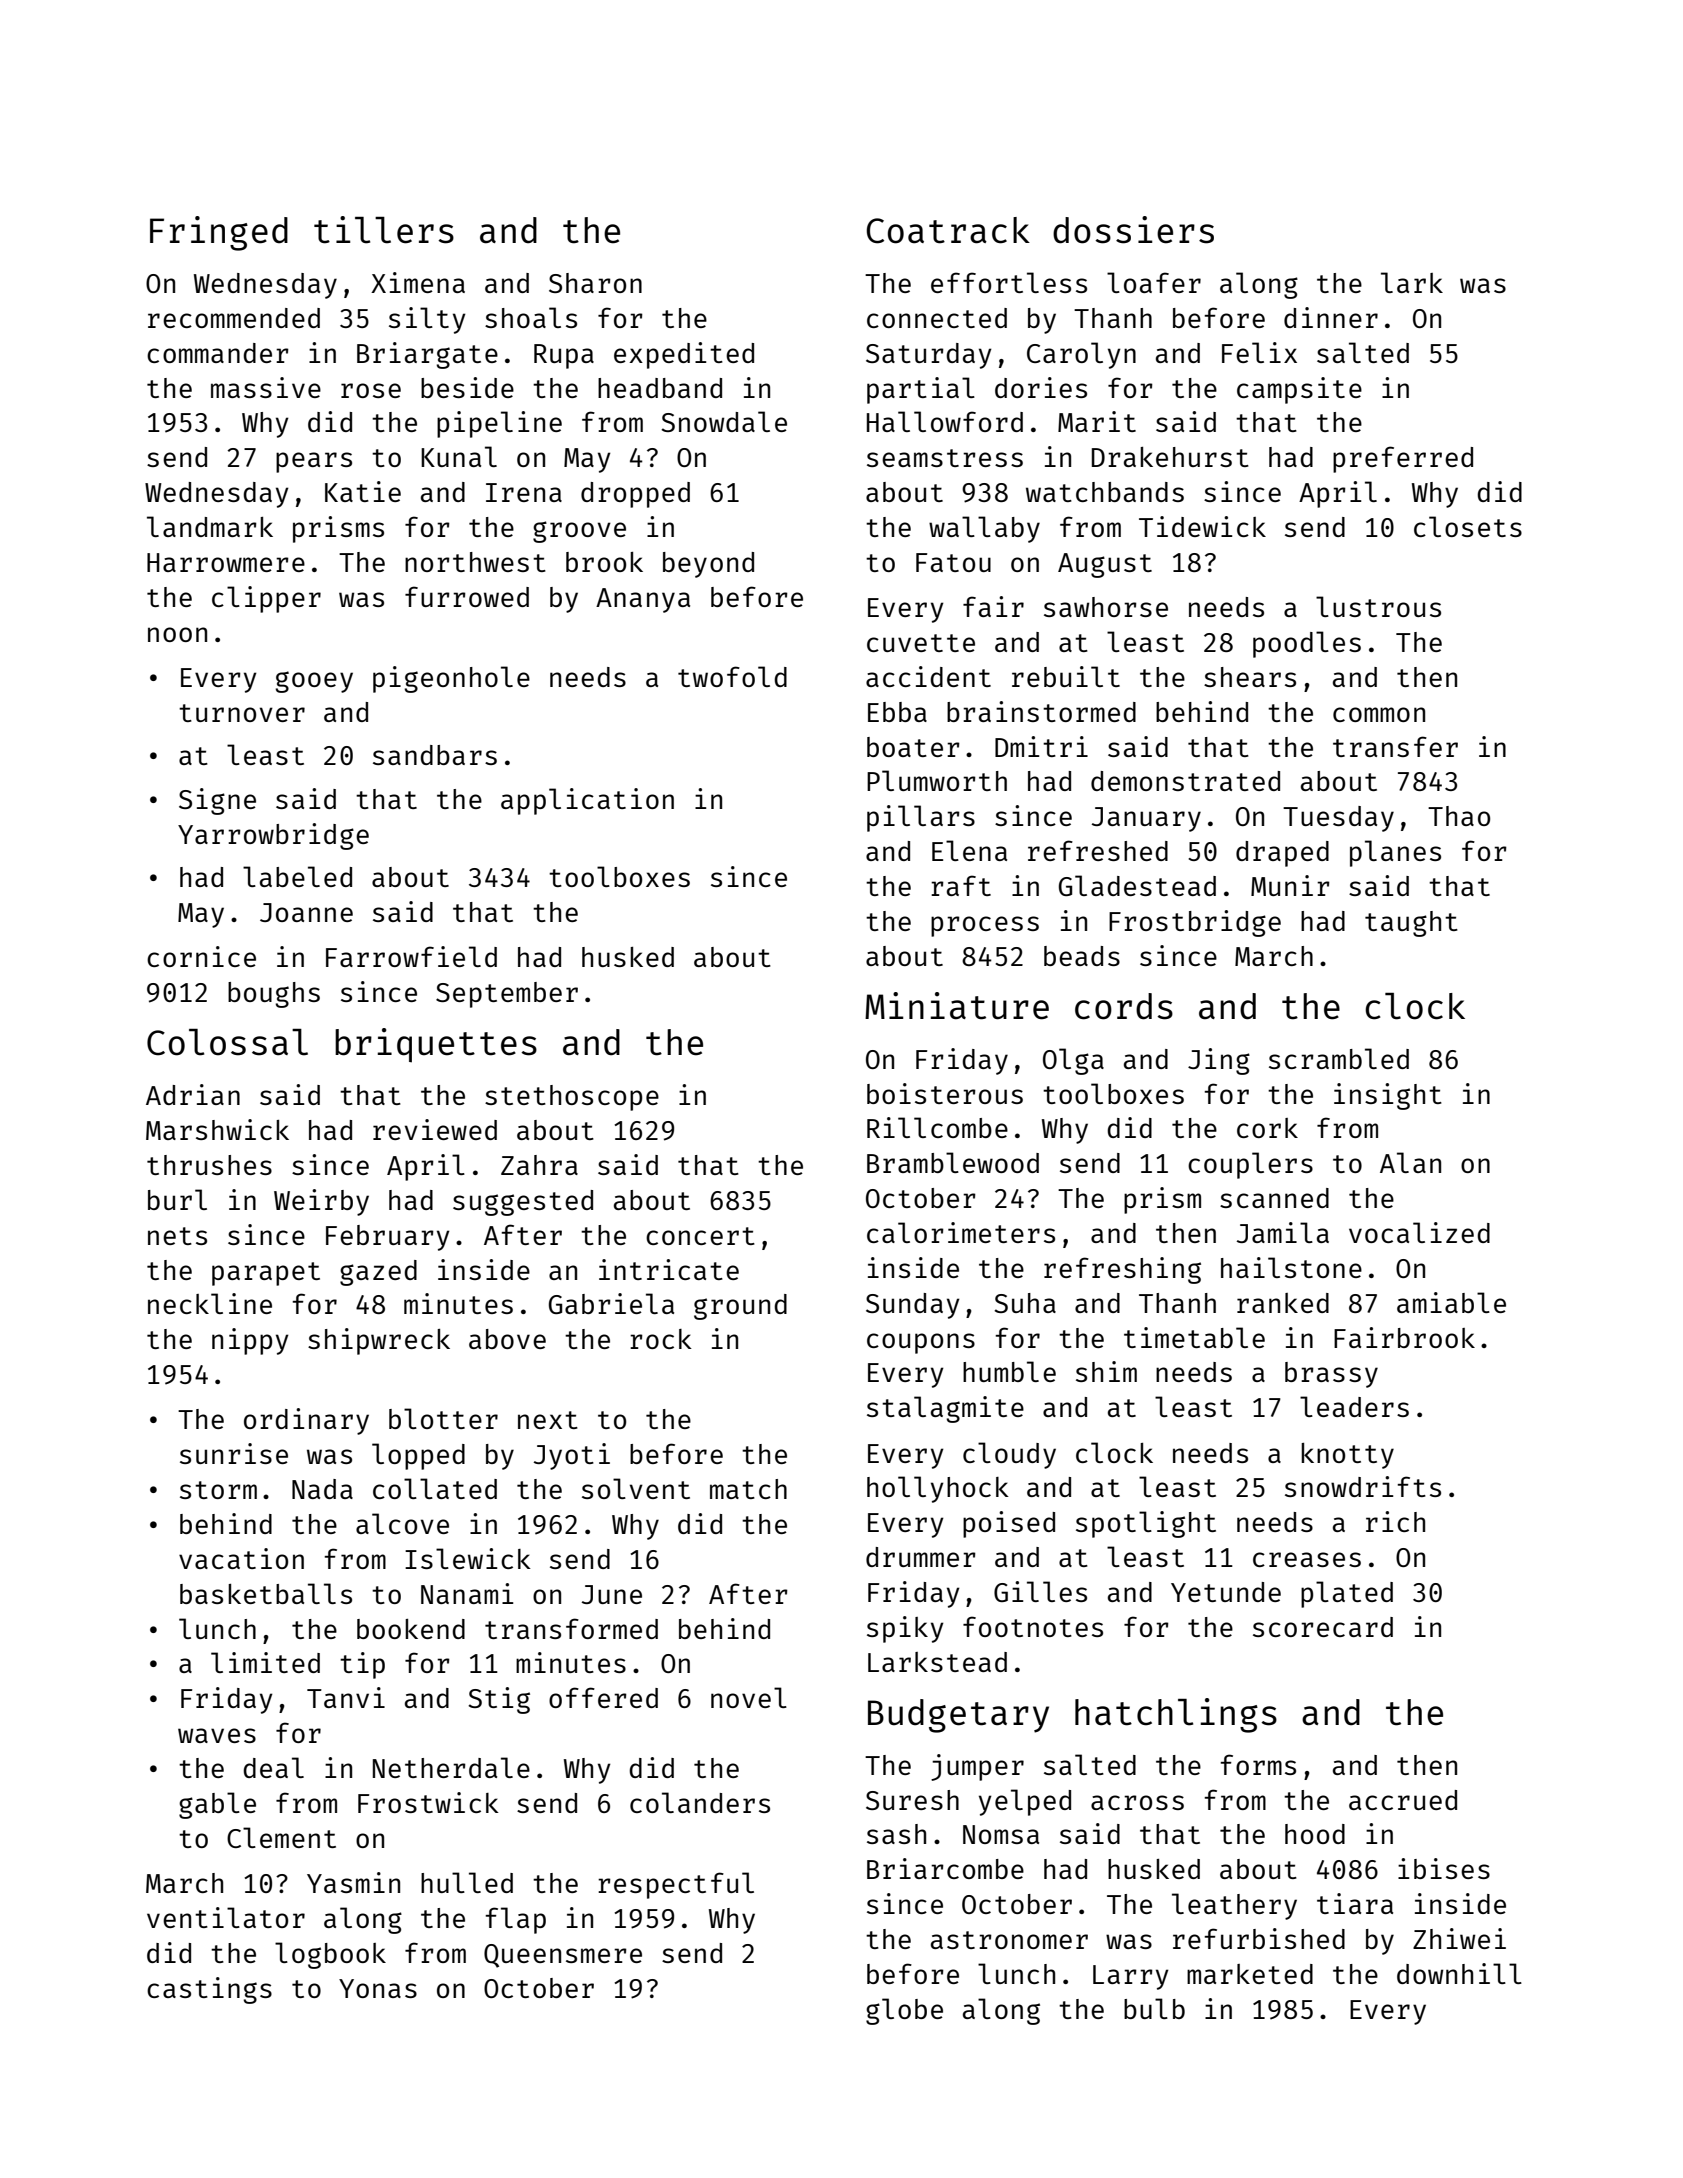 This image has height=2178, width=1683. I want to click on concert, so click(700, 1236).
